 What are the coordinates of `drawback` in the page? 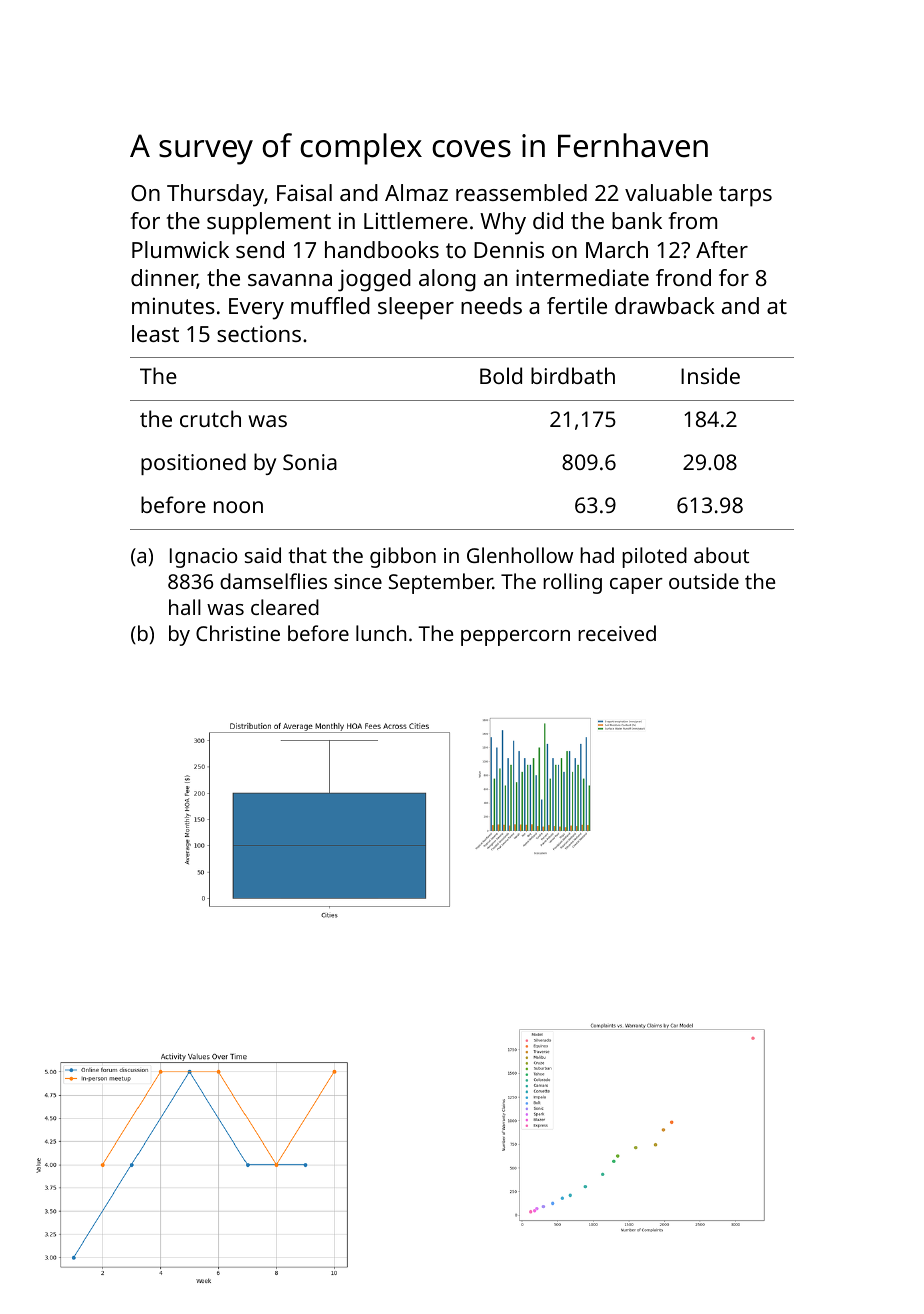 It's located at (665, 305).
